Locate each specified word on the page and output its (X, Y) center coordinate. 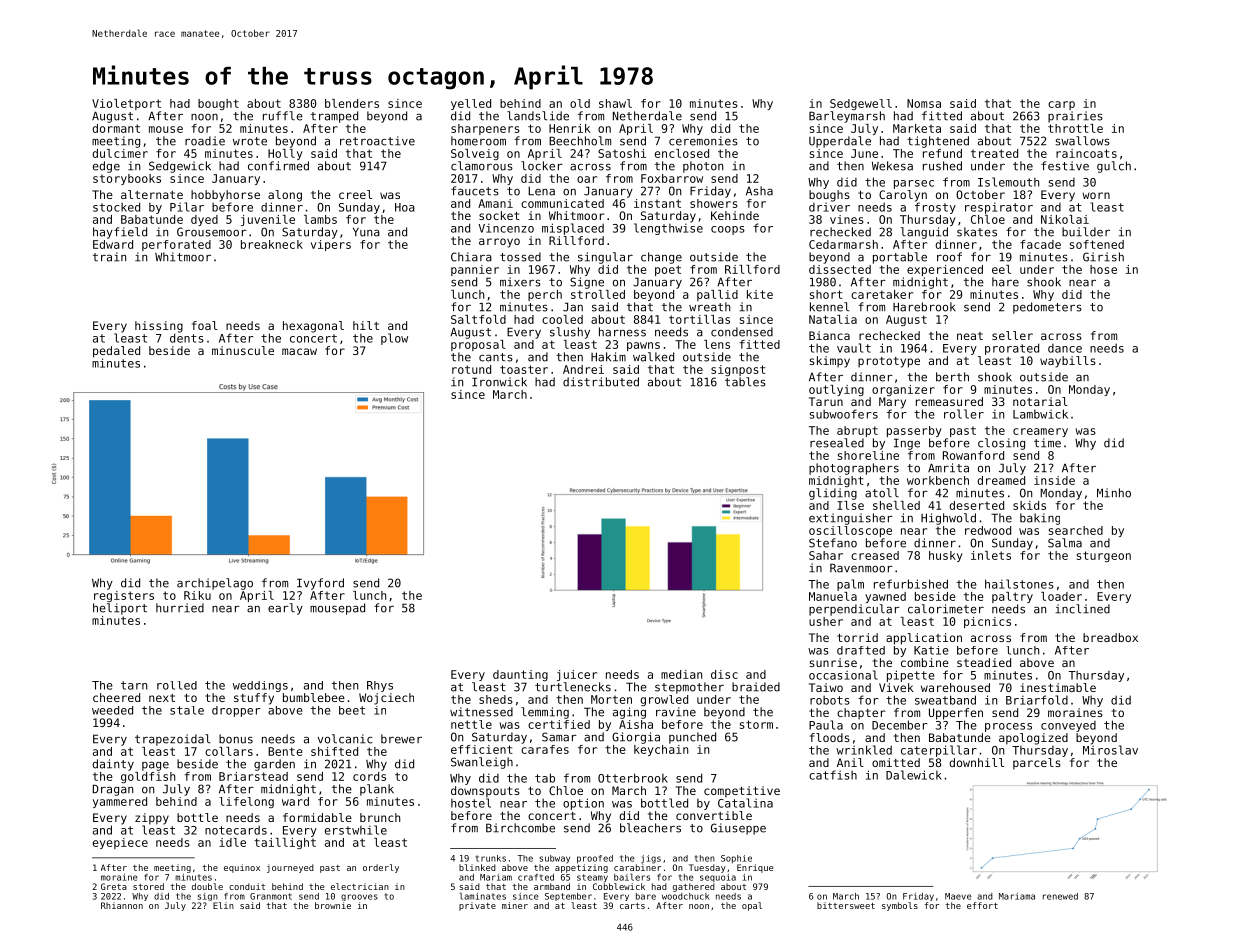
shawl (615, 103)
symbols (900, 906)
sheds (496, 699)
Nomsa (924, 103)
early (285, 609)
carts (632, 906)
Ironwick (499, 382)
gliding (833, 494)
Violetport (126, 104)
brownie (333, 905)
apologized (1033, 739)
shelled (896, 505)
